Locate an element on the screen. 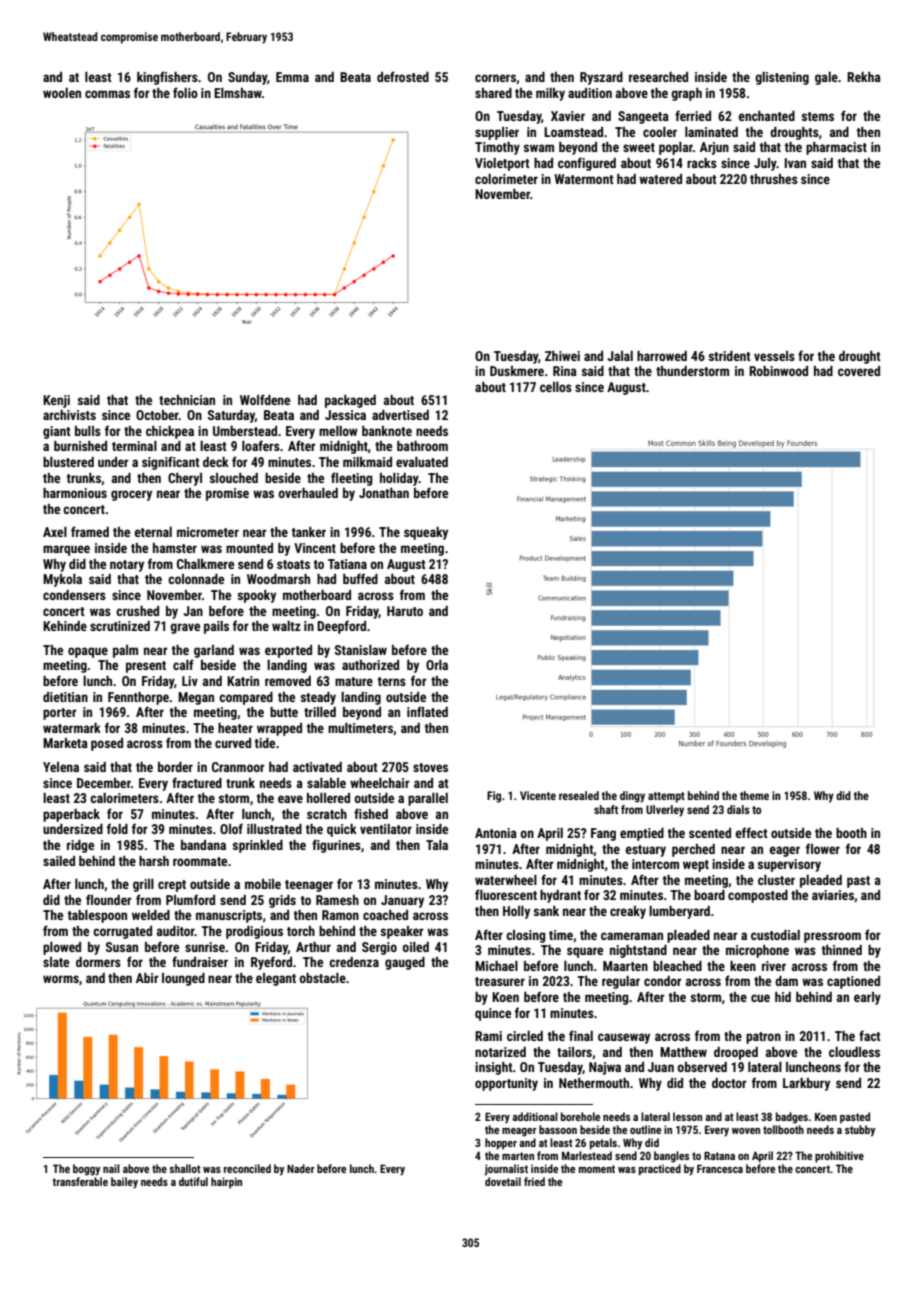 The width and height of the screenshot is (924, 1308). Orla is located at coordinates (437, 665).
